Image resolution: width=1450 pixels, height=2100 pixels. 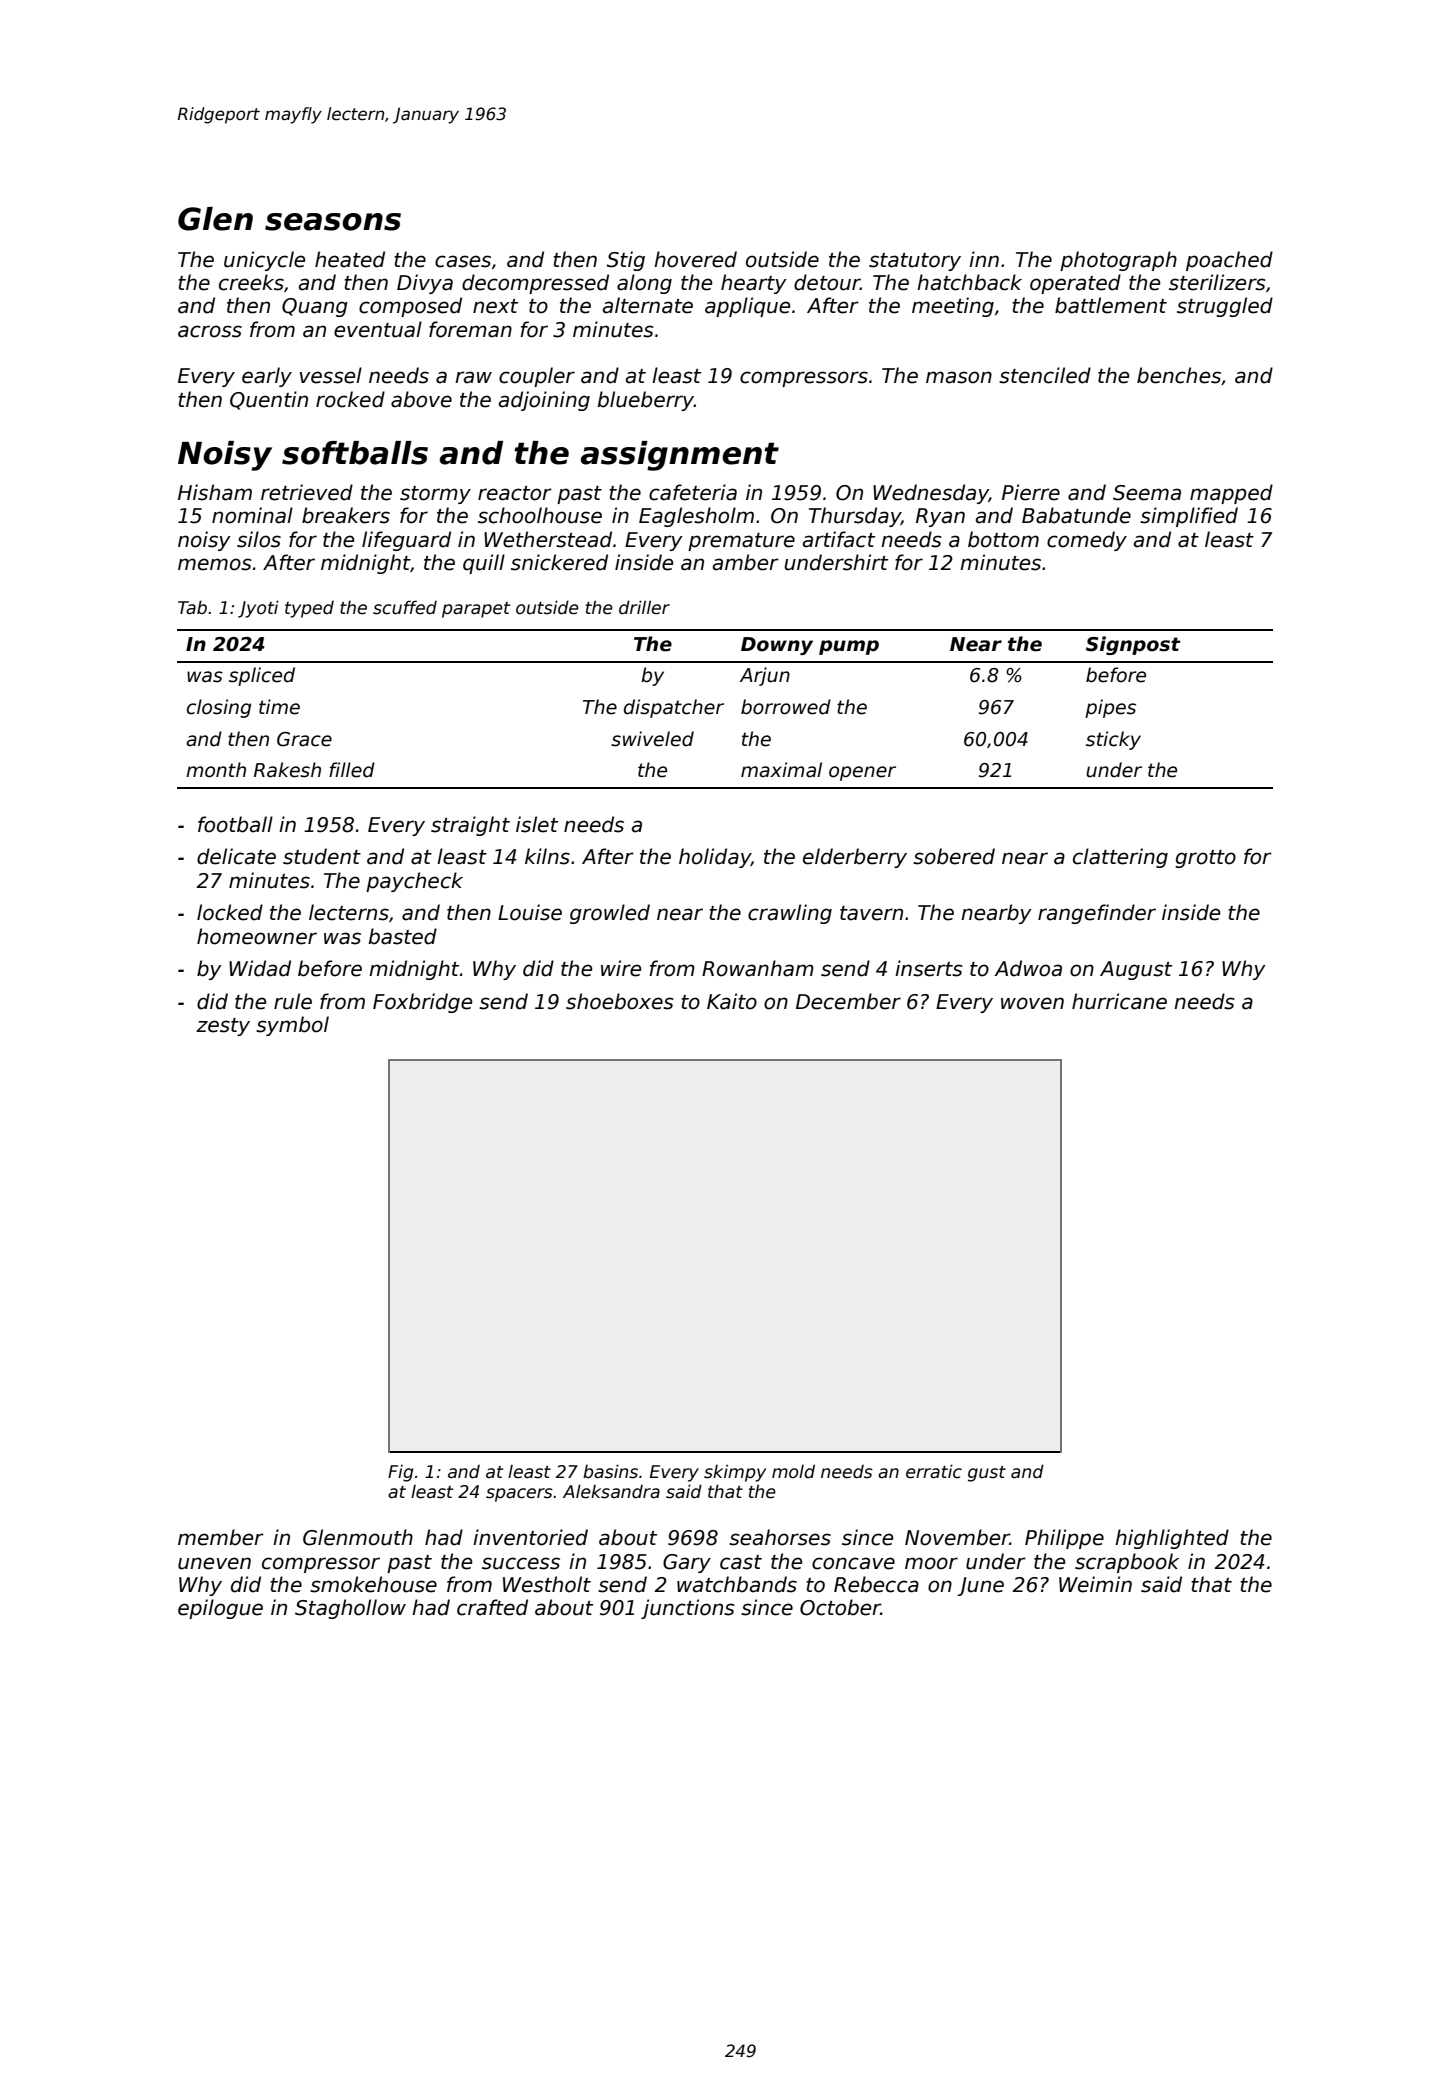 What do you see at coordinates (849, 647) in the image?
I see `pump` at bounding box center [849, 647].
